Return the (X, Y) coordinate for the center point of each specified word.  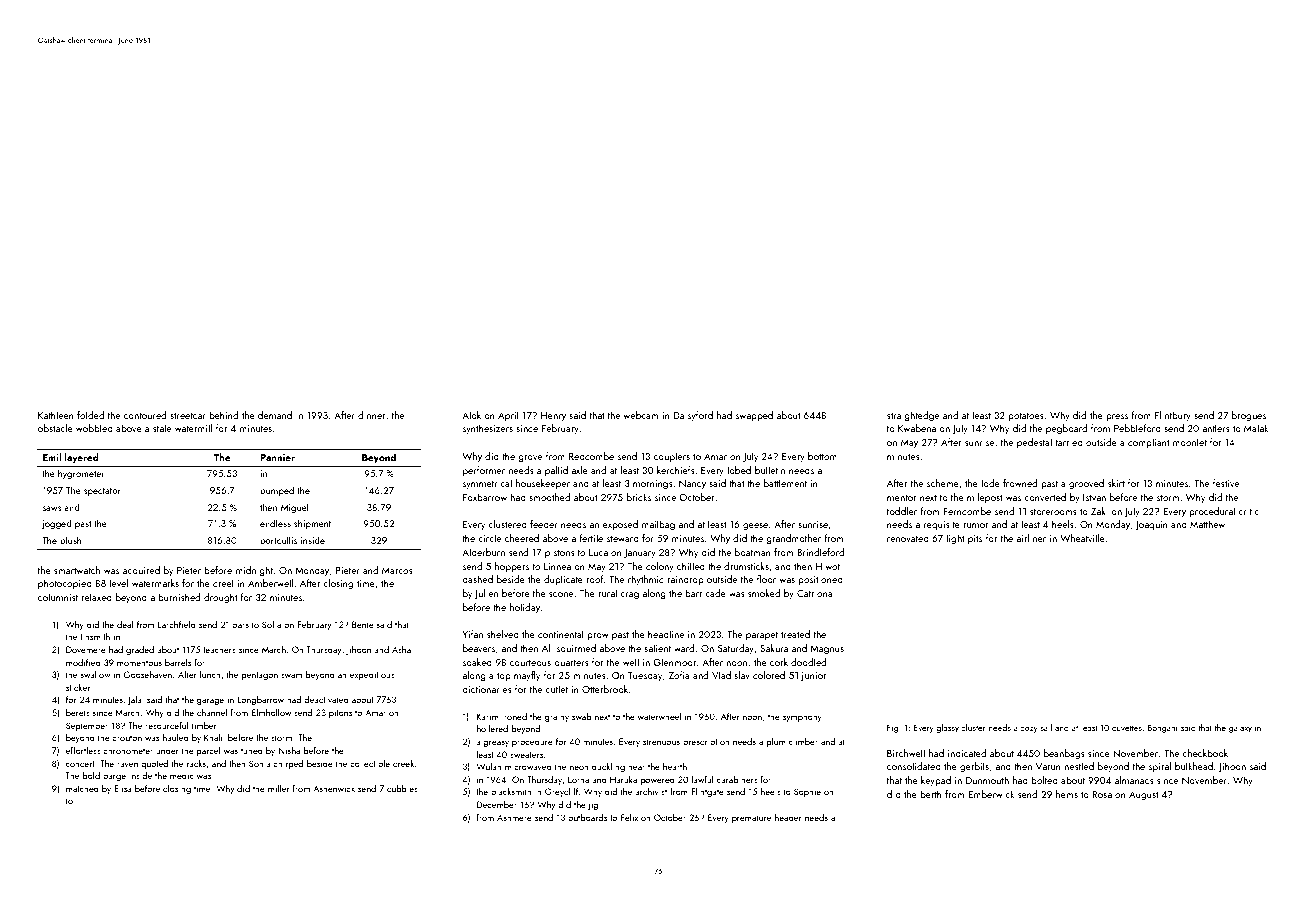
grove (530, 458)
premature (751, 819)
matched (82, 788)
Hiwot (828, 566)
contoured (145, 415)
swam (291, 675)
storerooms (1053, 512)
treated (795, 634)
